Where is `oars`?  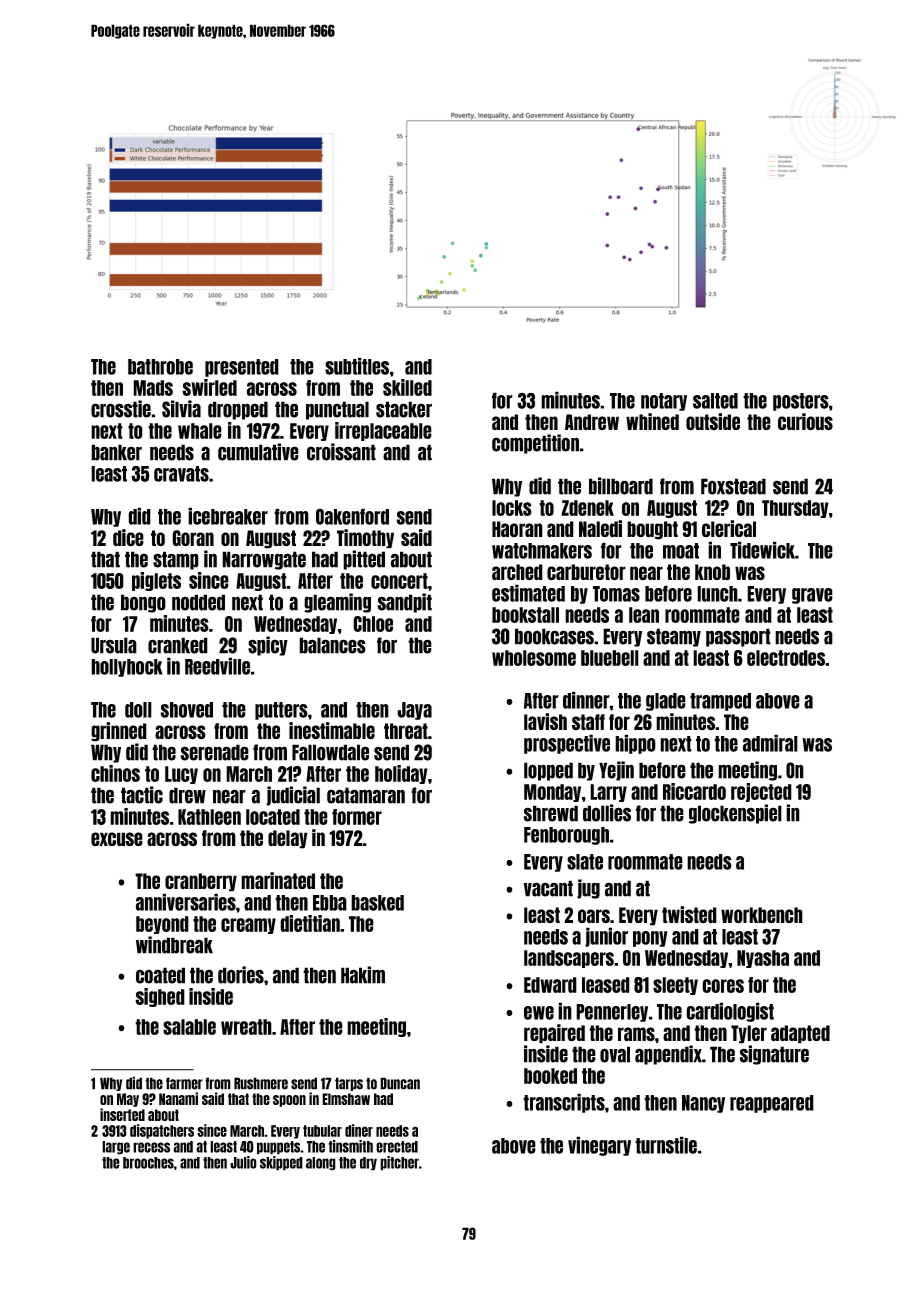 oars is located at coordinates (594, 916).
